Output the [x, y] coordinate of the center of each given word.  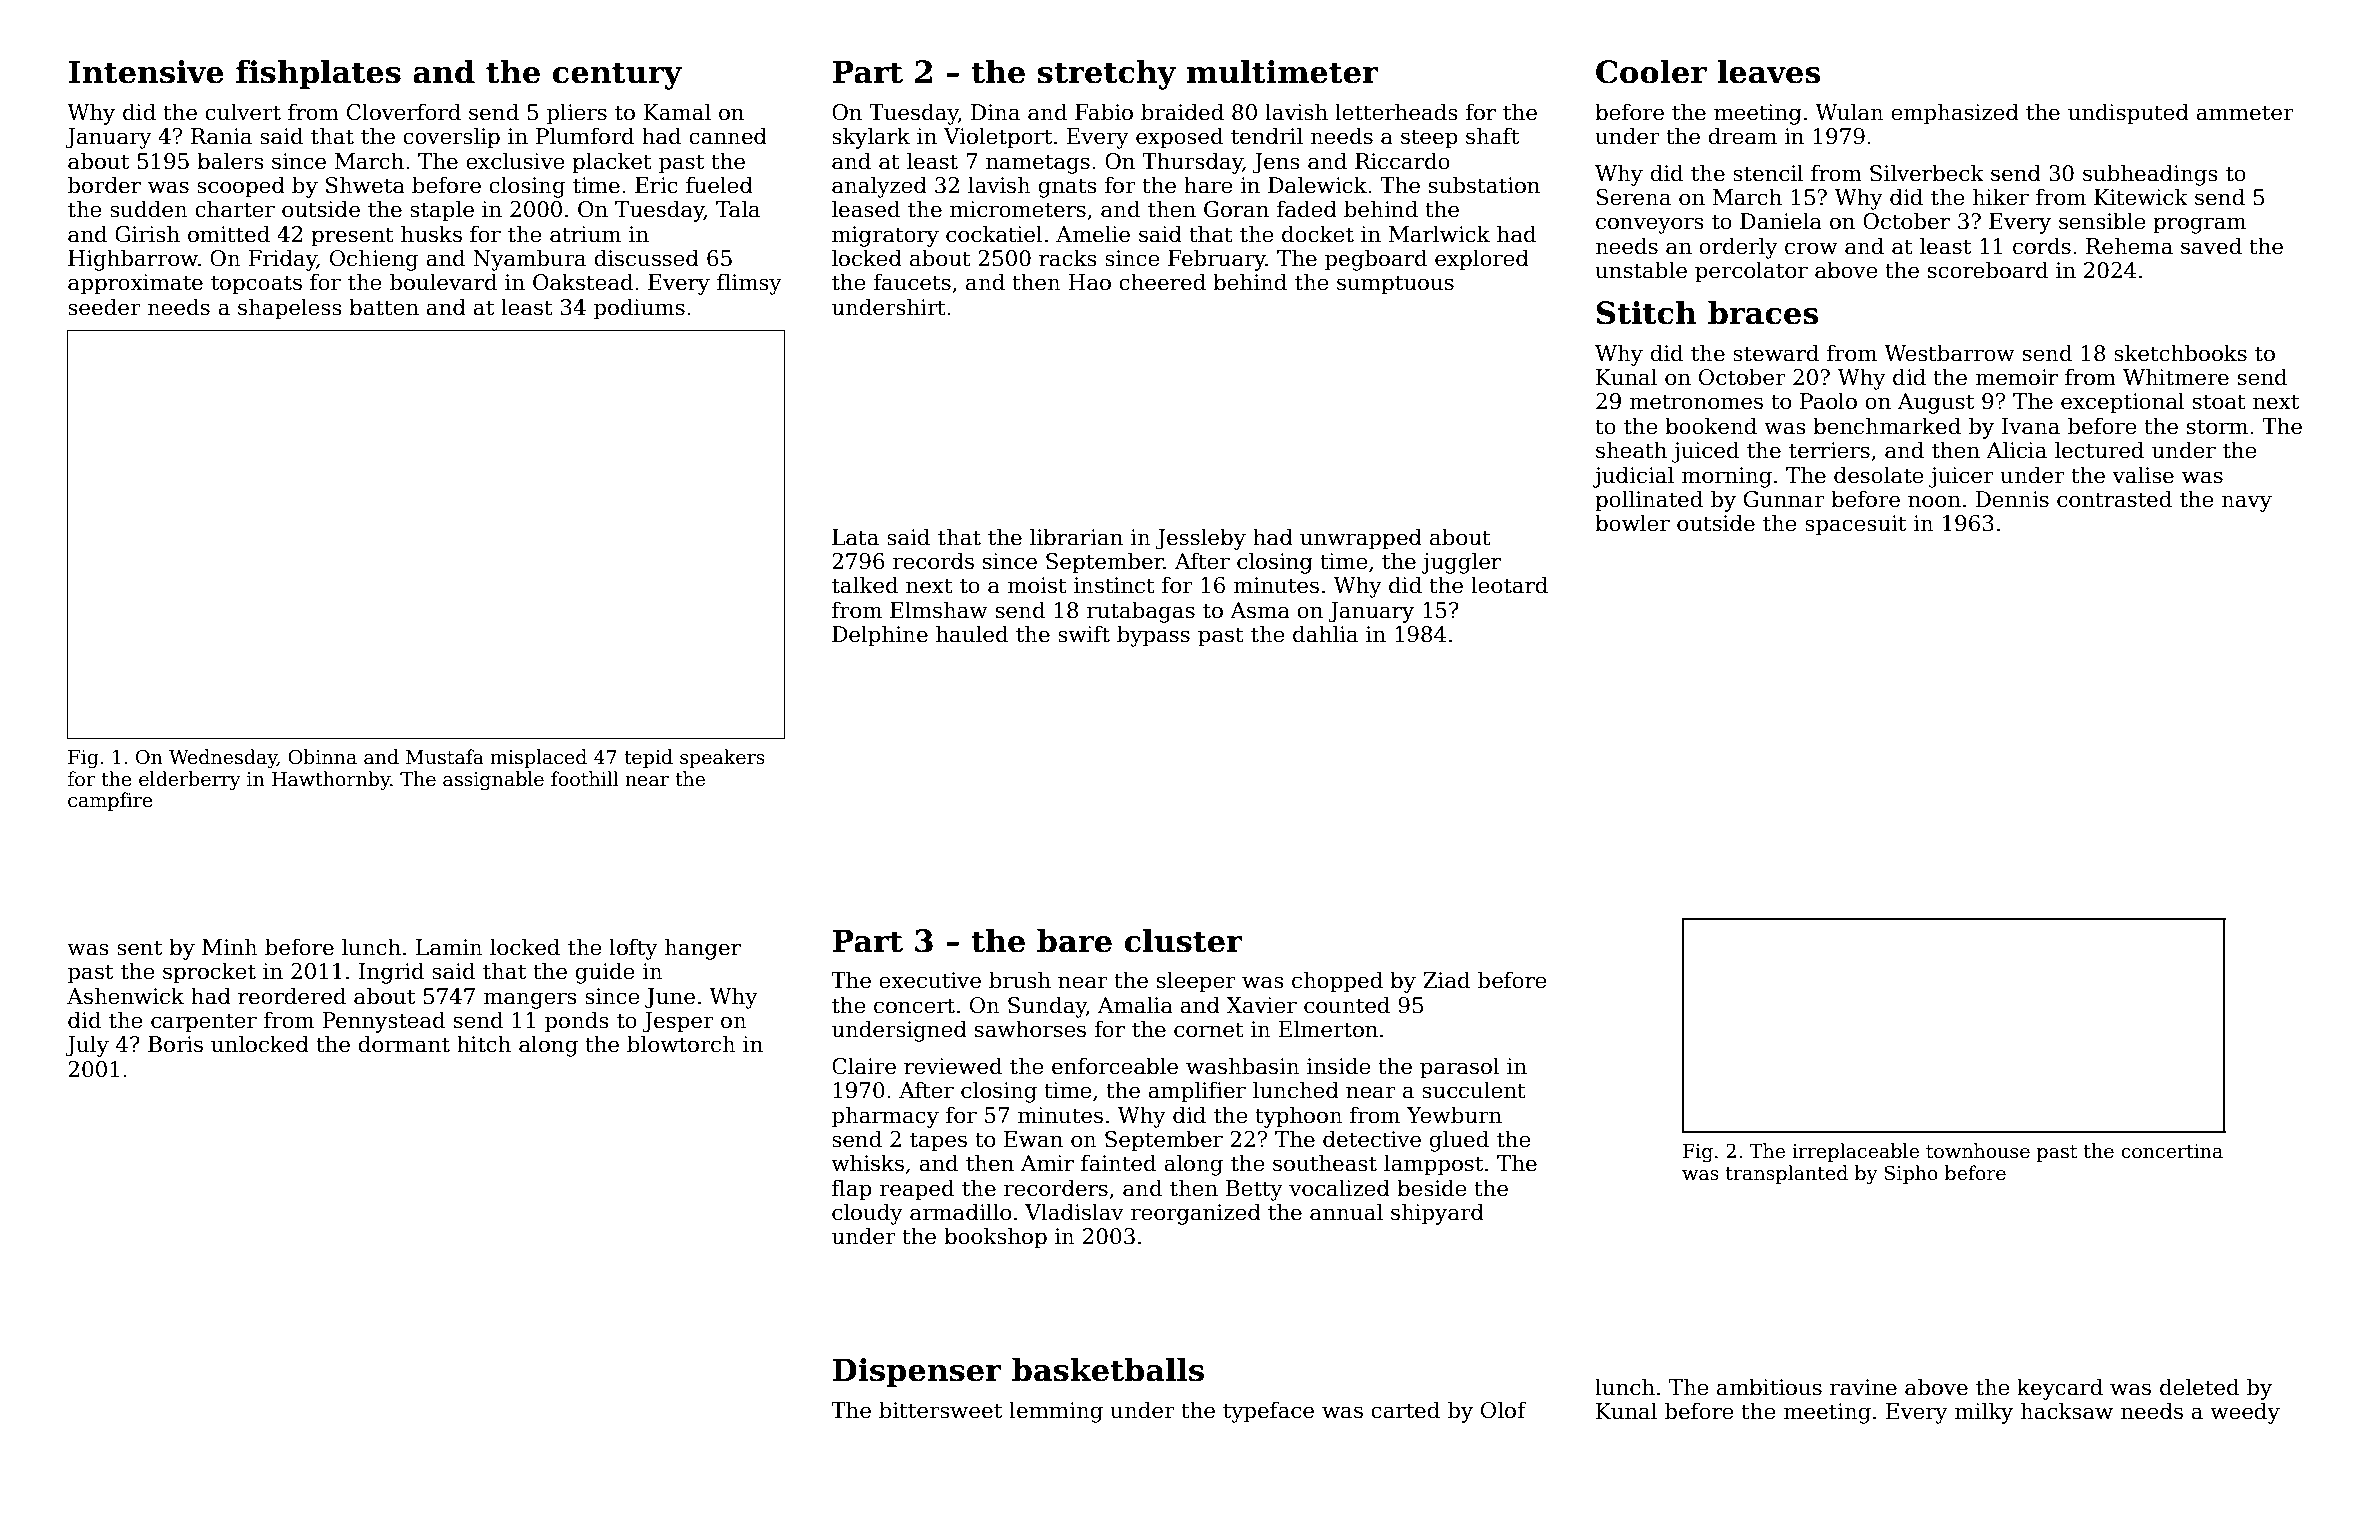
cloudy [867, 1214]
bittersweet [940, 1410]
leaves [1769, 71]
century [617, 76]
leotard [1509, 585]
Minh [230, 946]
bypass [1153, 636]
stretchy [1107, 74]
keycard [2060, 1389]
